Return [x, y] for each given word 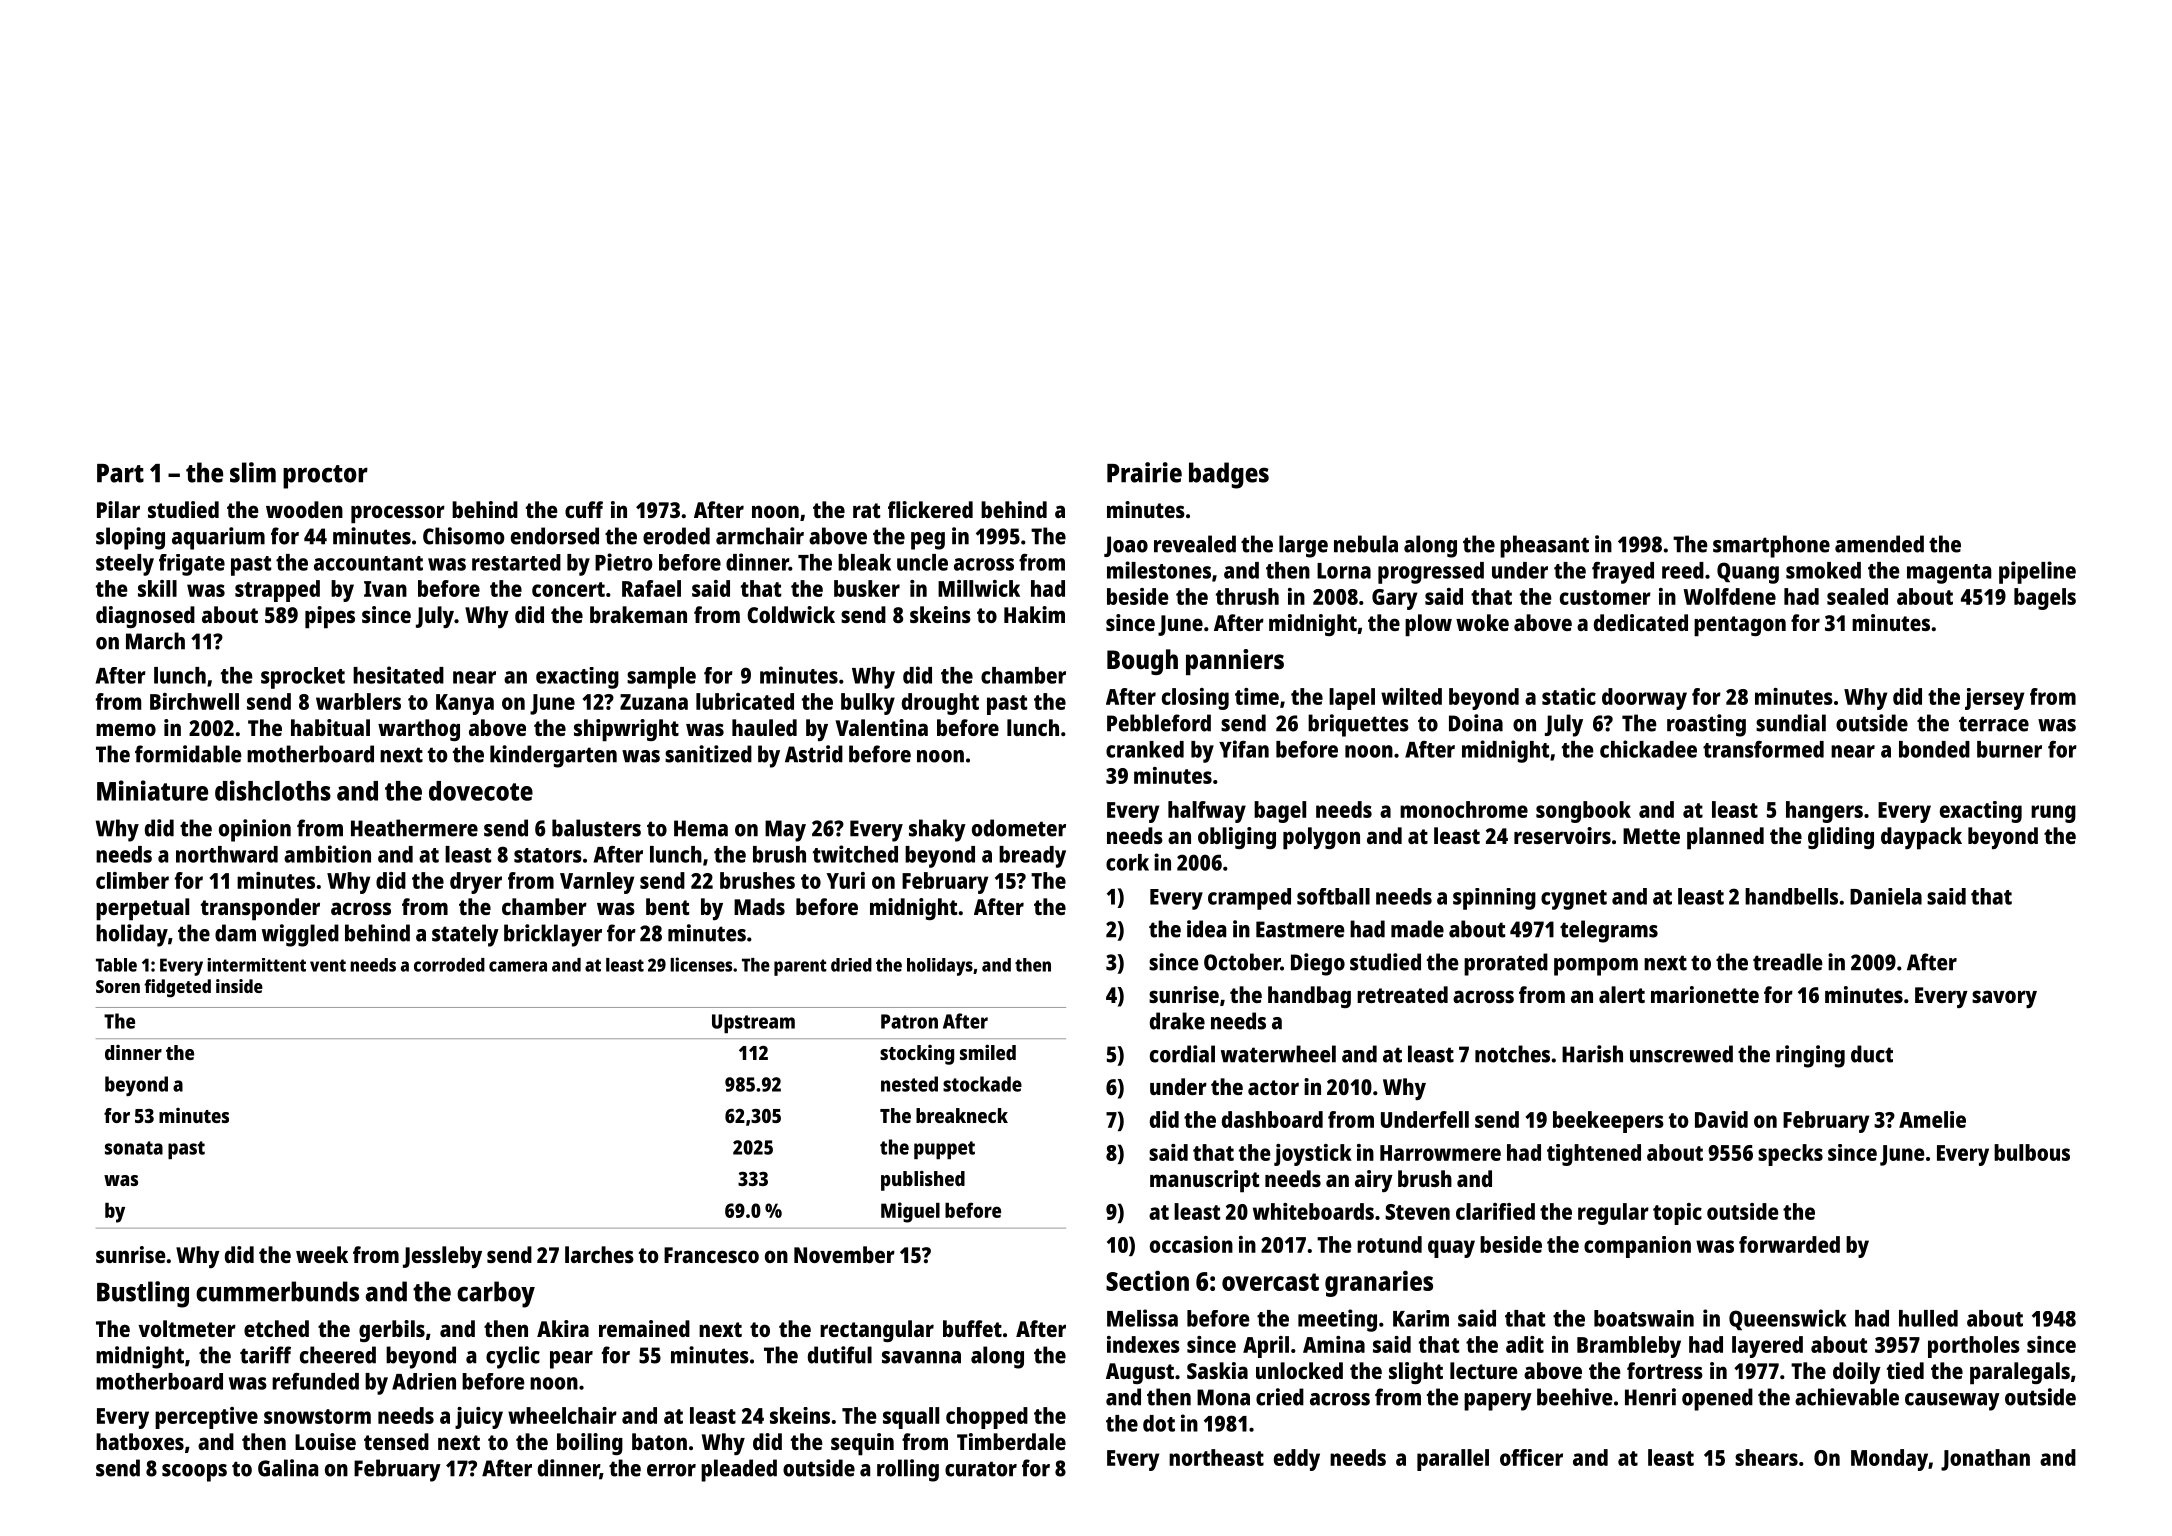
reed [1683, 570]
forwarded [1789, 1244]
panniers [1235, 662]
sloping [130, 538]
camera [518, 966]
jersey [1994, 699]
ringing [1810, 1056]
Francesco [711, 1255]
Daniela [1886, 896]
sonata [134, 1148]
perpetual [142, 909]
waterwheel [1278, 1054]
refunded [315, 1381]
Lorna [1344, 571]
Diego [1318, 964]
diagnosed [145, 617]
